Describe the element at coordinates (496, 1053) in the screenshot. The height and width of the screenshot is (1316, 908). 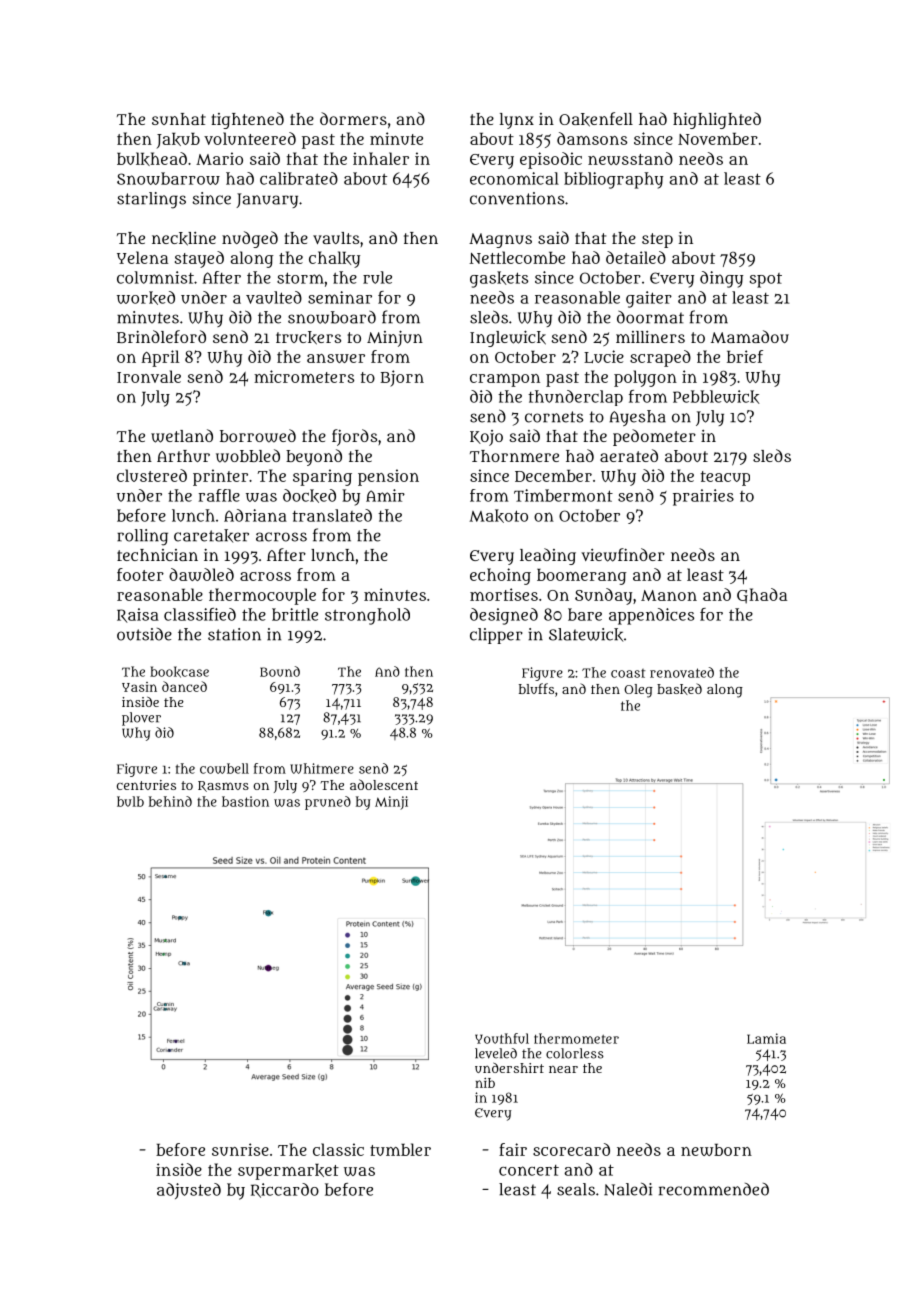
I see `leveled` at that location.
